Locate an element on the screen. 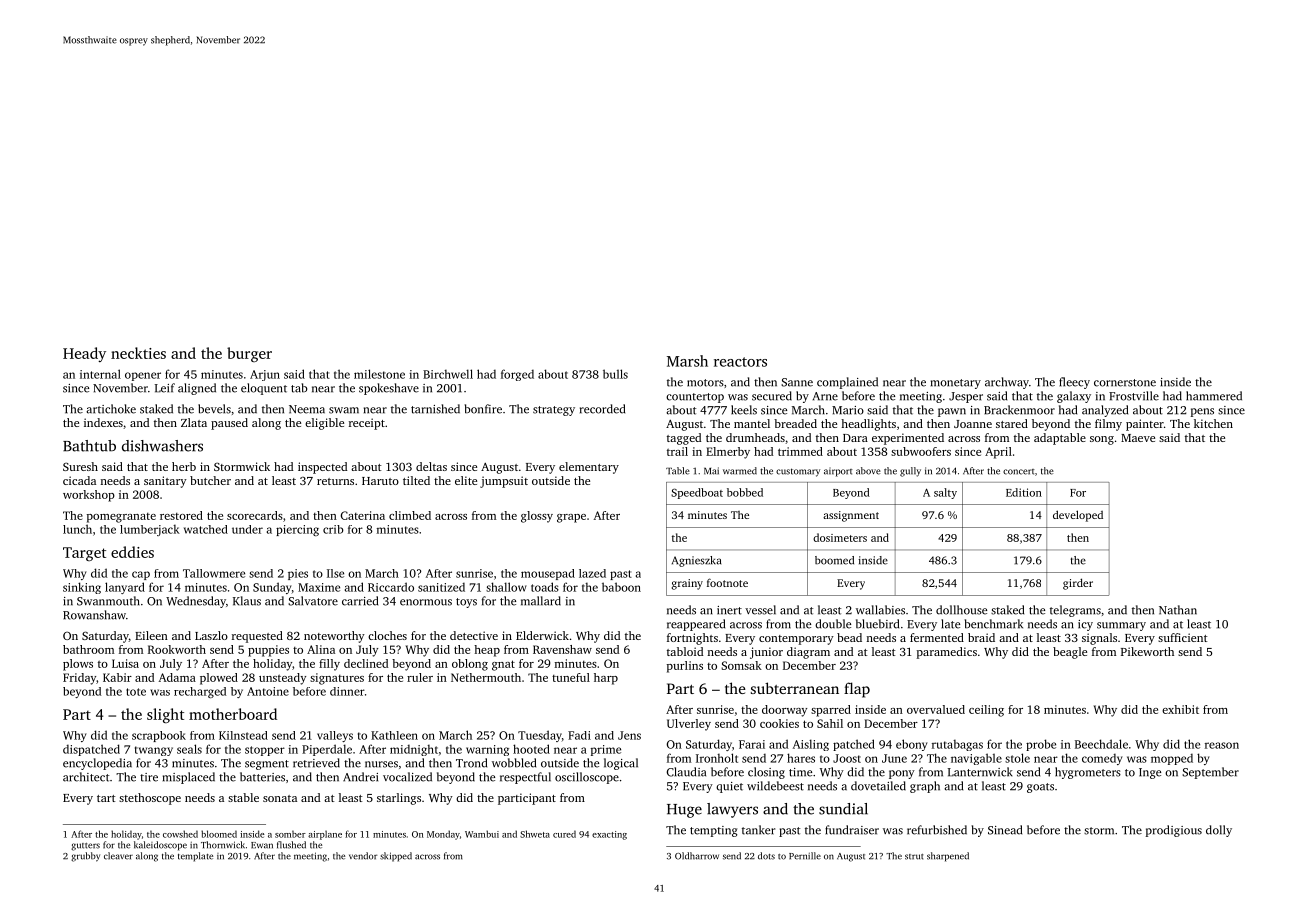 This screenshot has width=1308, height=924. Nathan is located at coordinates (1178, 610).
